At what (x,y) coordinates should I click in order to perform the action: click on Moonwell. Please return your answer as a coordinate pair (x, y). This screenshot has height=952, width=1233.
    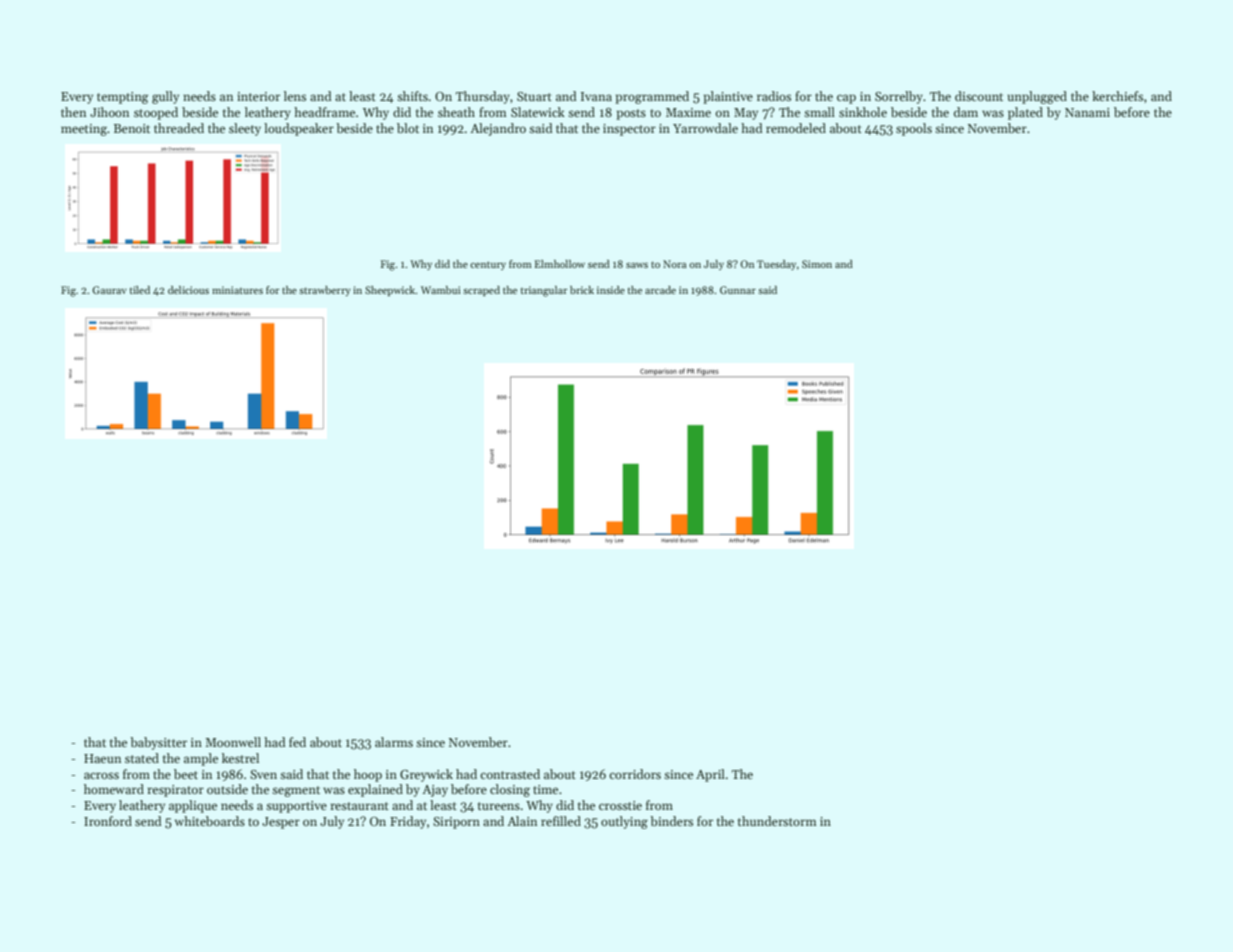
    Looking at the image, I should click on (233, 742).
